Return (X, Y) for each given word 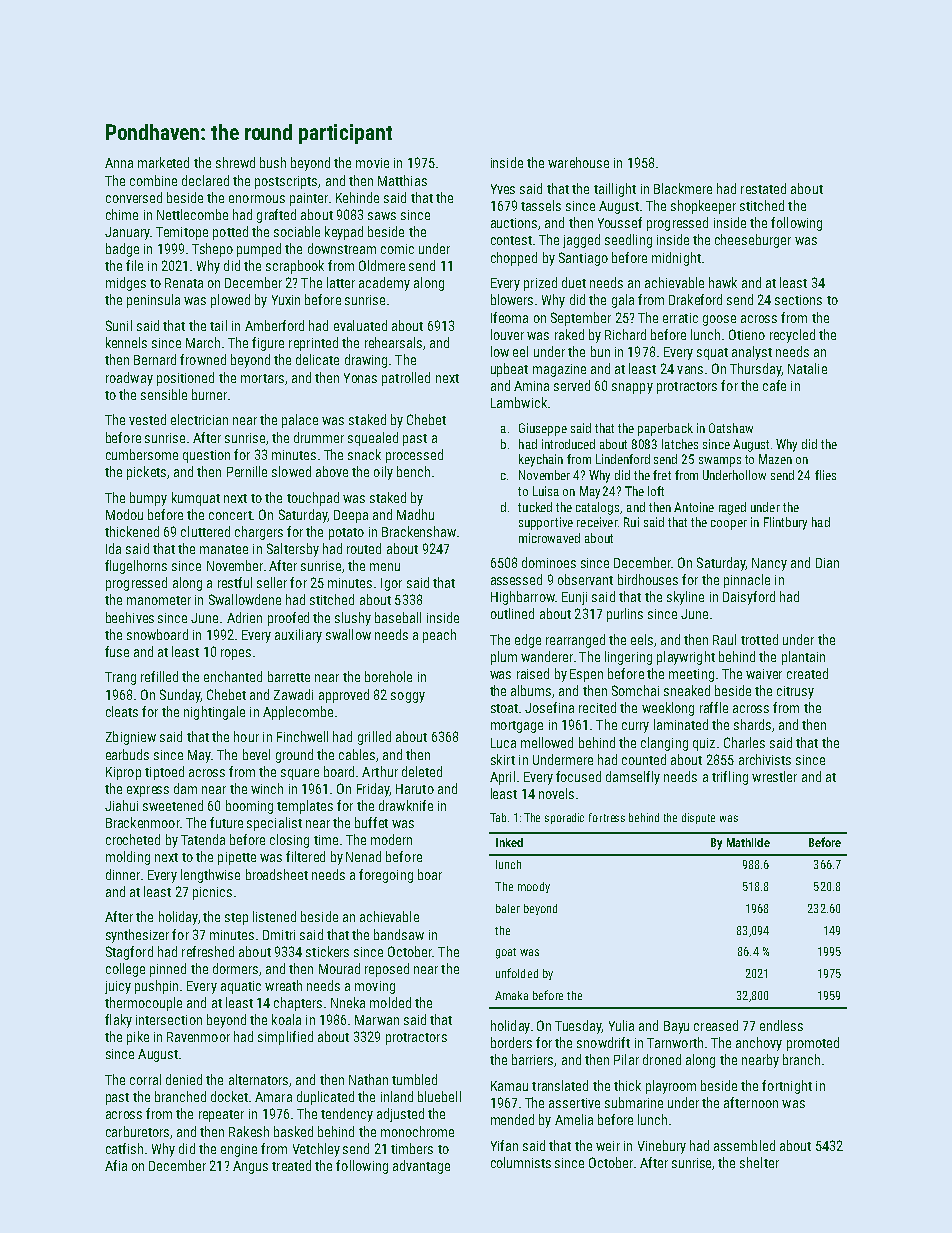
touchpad (313, 499)
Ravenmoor (198, 1037)
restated (763, 188)
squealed (373, 439)
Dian (827, 563)
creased (716, 1025)
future (226, 822)
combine (153, 180)
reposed (387, 970)
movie (372, 163)
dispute (698, 818)
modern (391, 839)
